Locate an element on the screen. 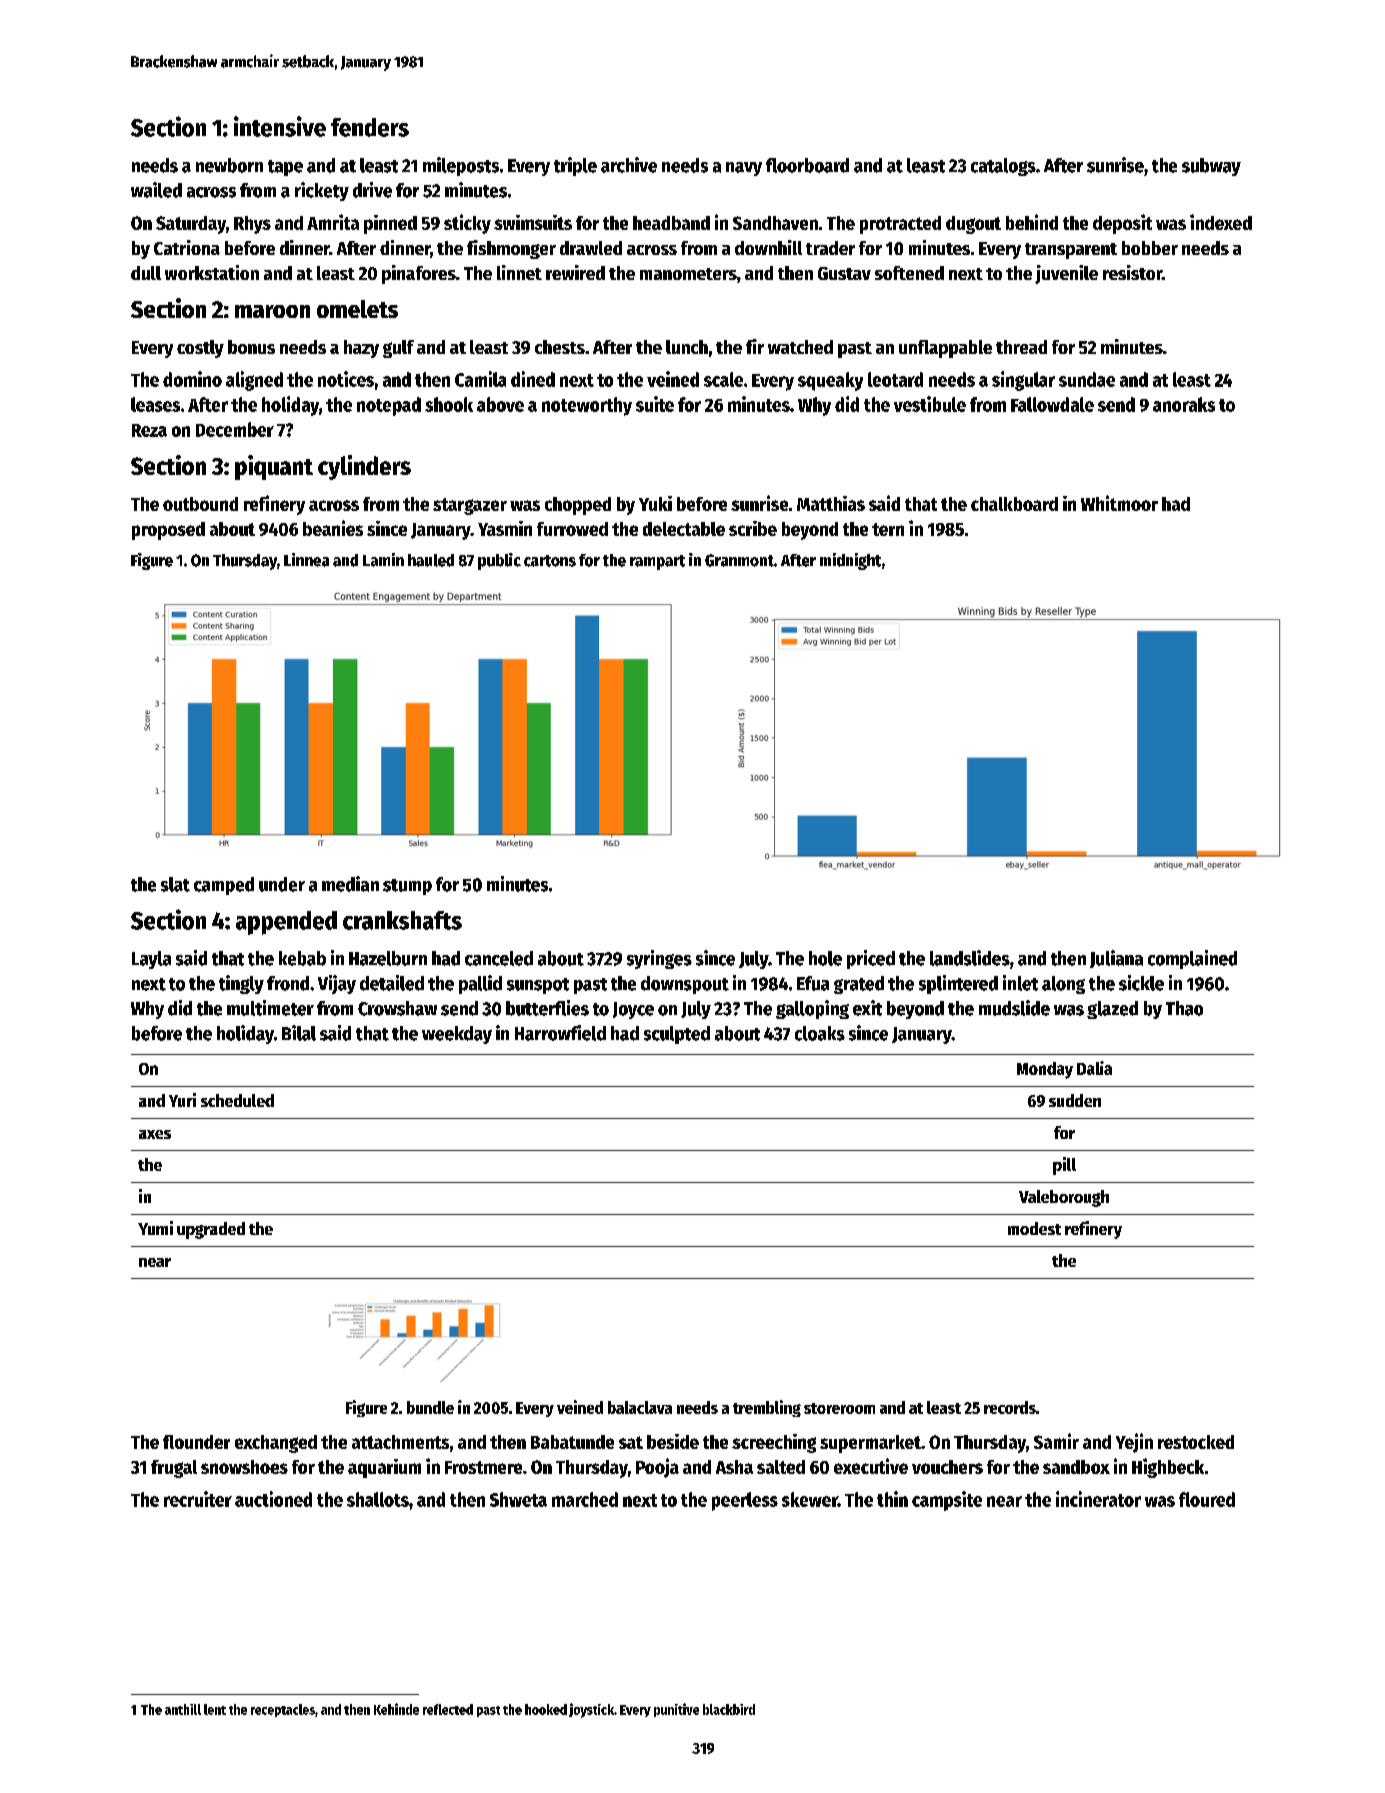 This screenshot has height=1793, width=1385. floured is located at coordinates (1207, 1499).
